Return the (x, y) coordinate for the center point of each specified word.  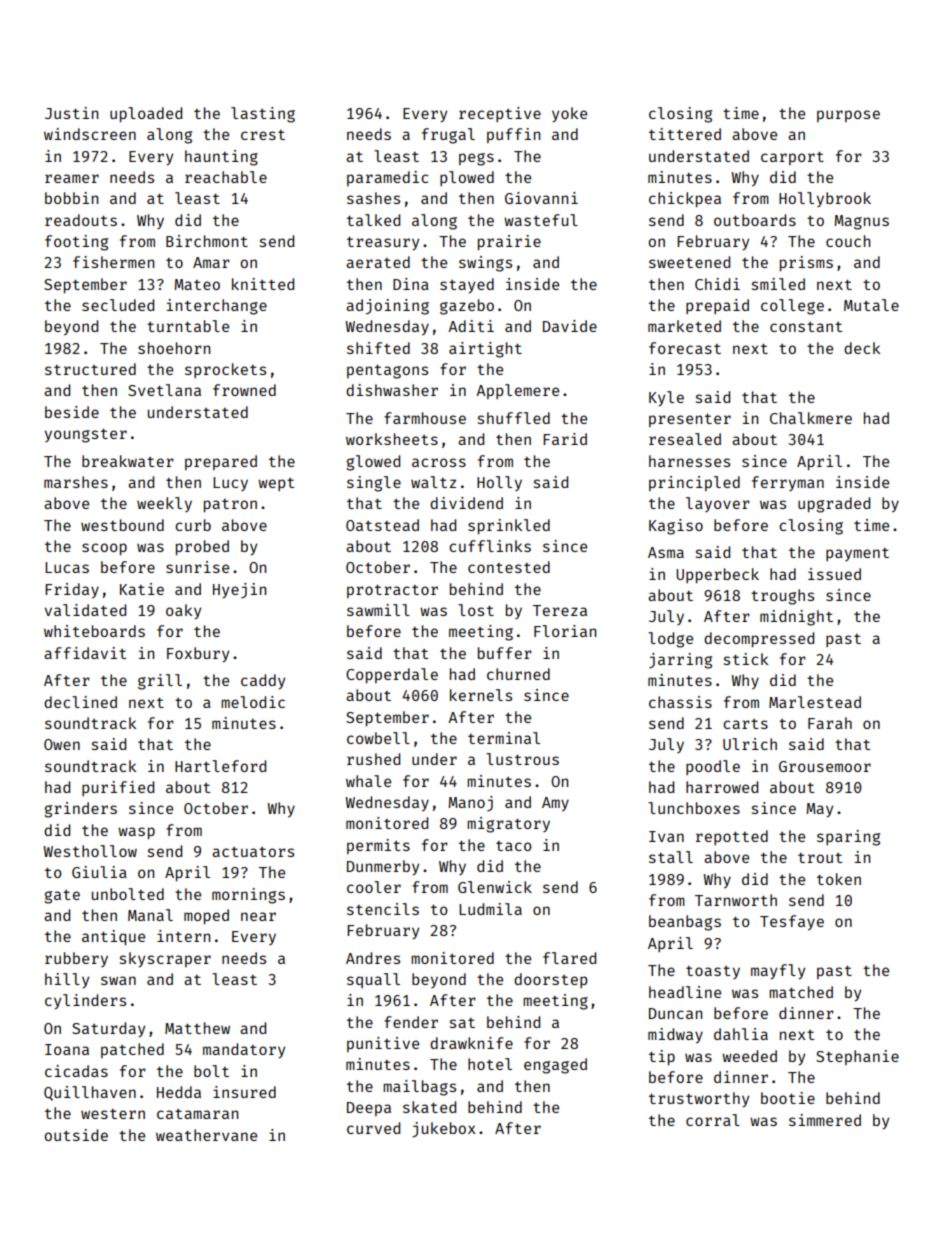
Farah (830, 723)
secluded (118, 305)
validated (85, 610)
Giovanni (541, 198)
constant (806, 327)
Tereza (560, 610)
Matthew (197, 1028)
